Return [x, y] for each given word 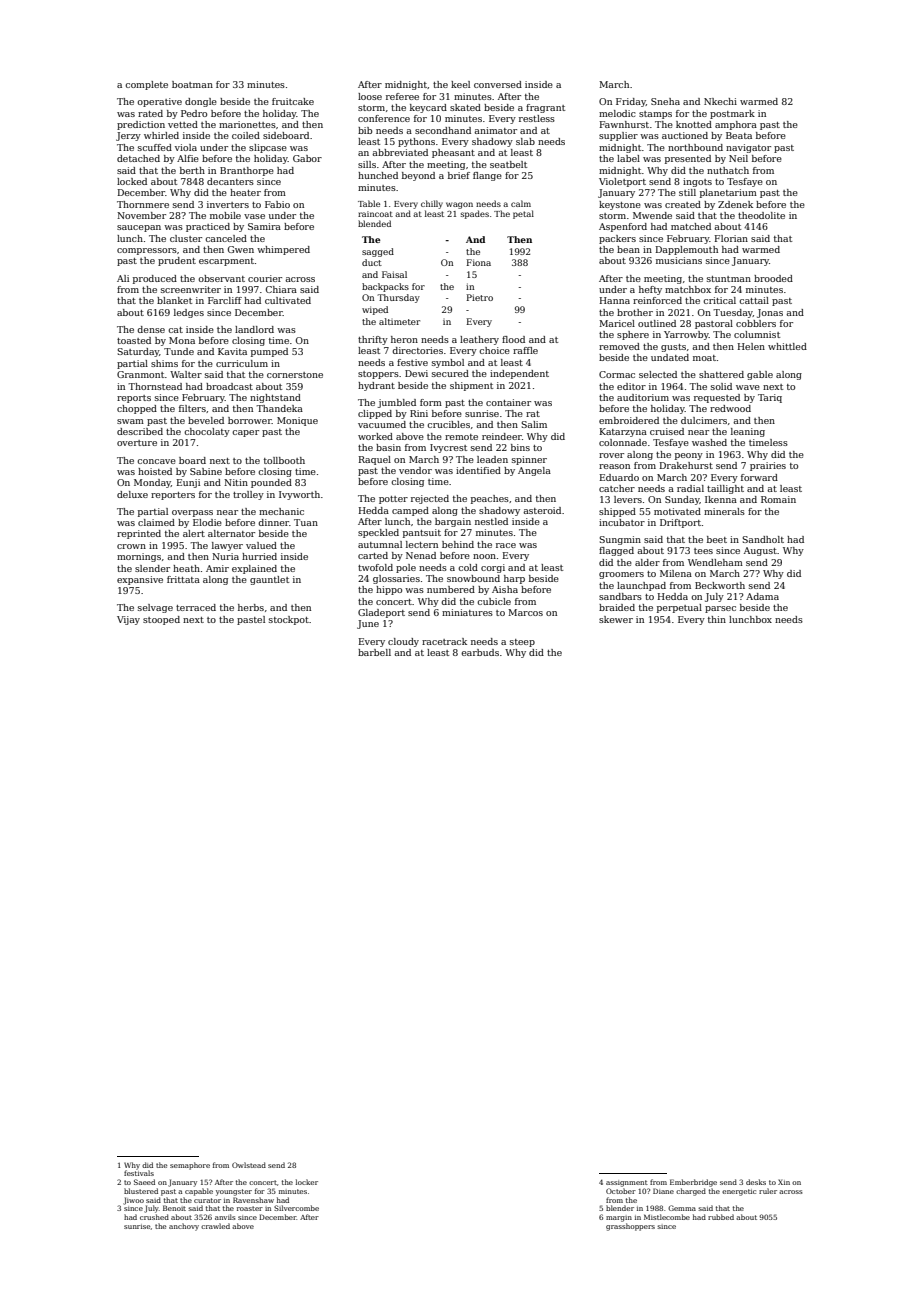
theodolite [761, 215]
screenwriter [191, 289]
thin [717, 619]
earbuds [480, 652]
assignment [627, 1183]
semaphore [190, 1166]
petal [523, 214]
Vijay [128, 620]
